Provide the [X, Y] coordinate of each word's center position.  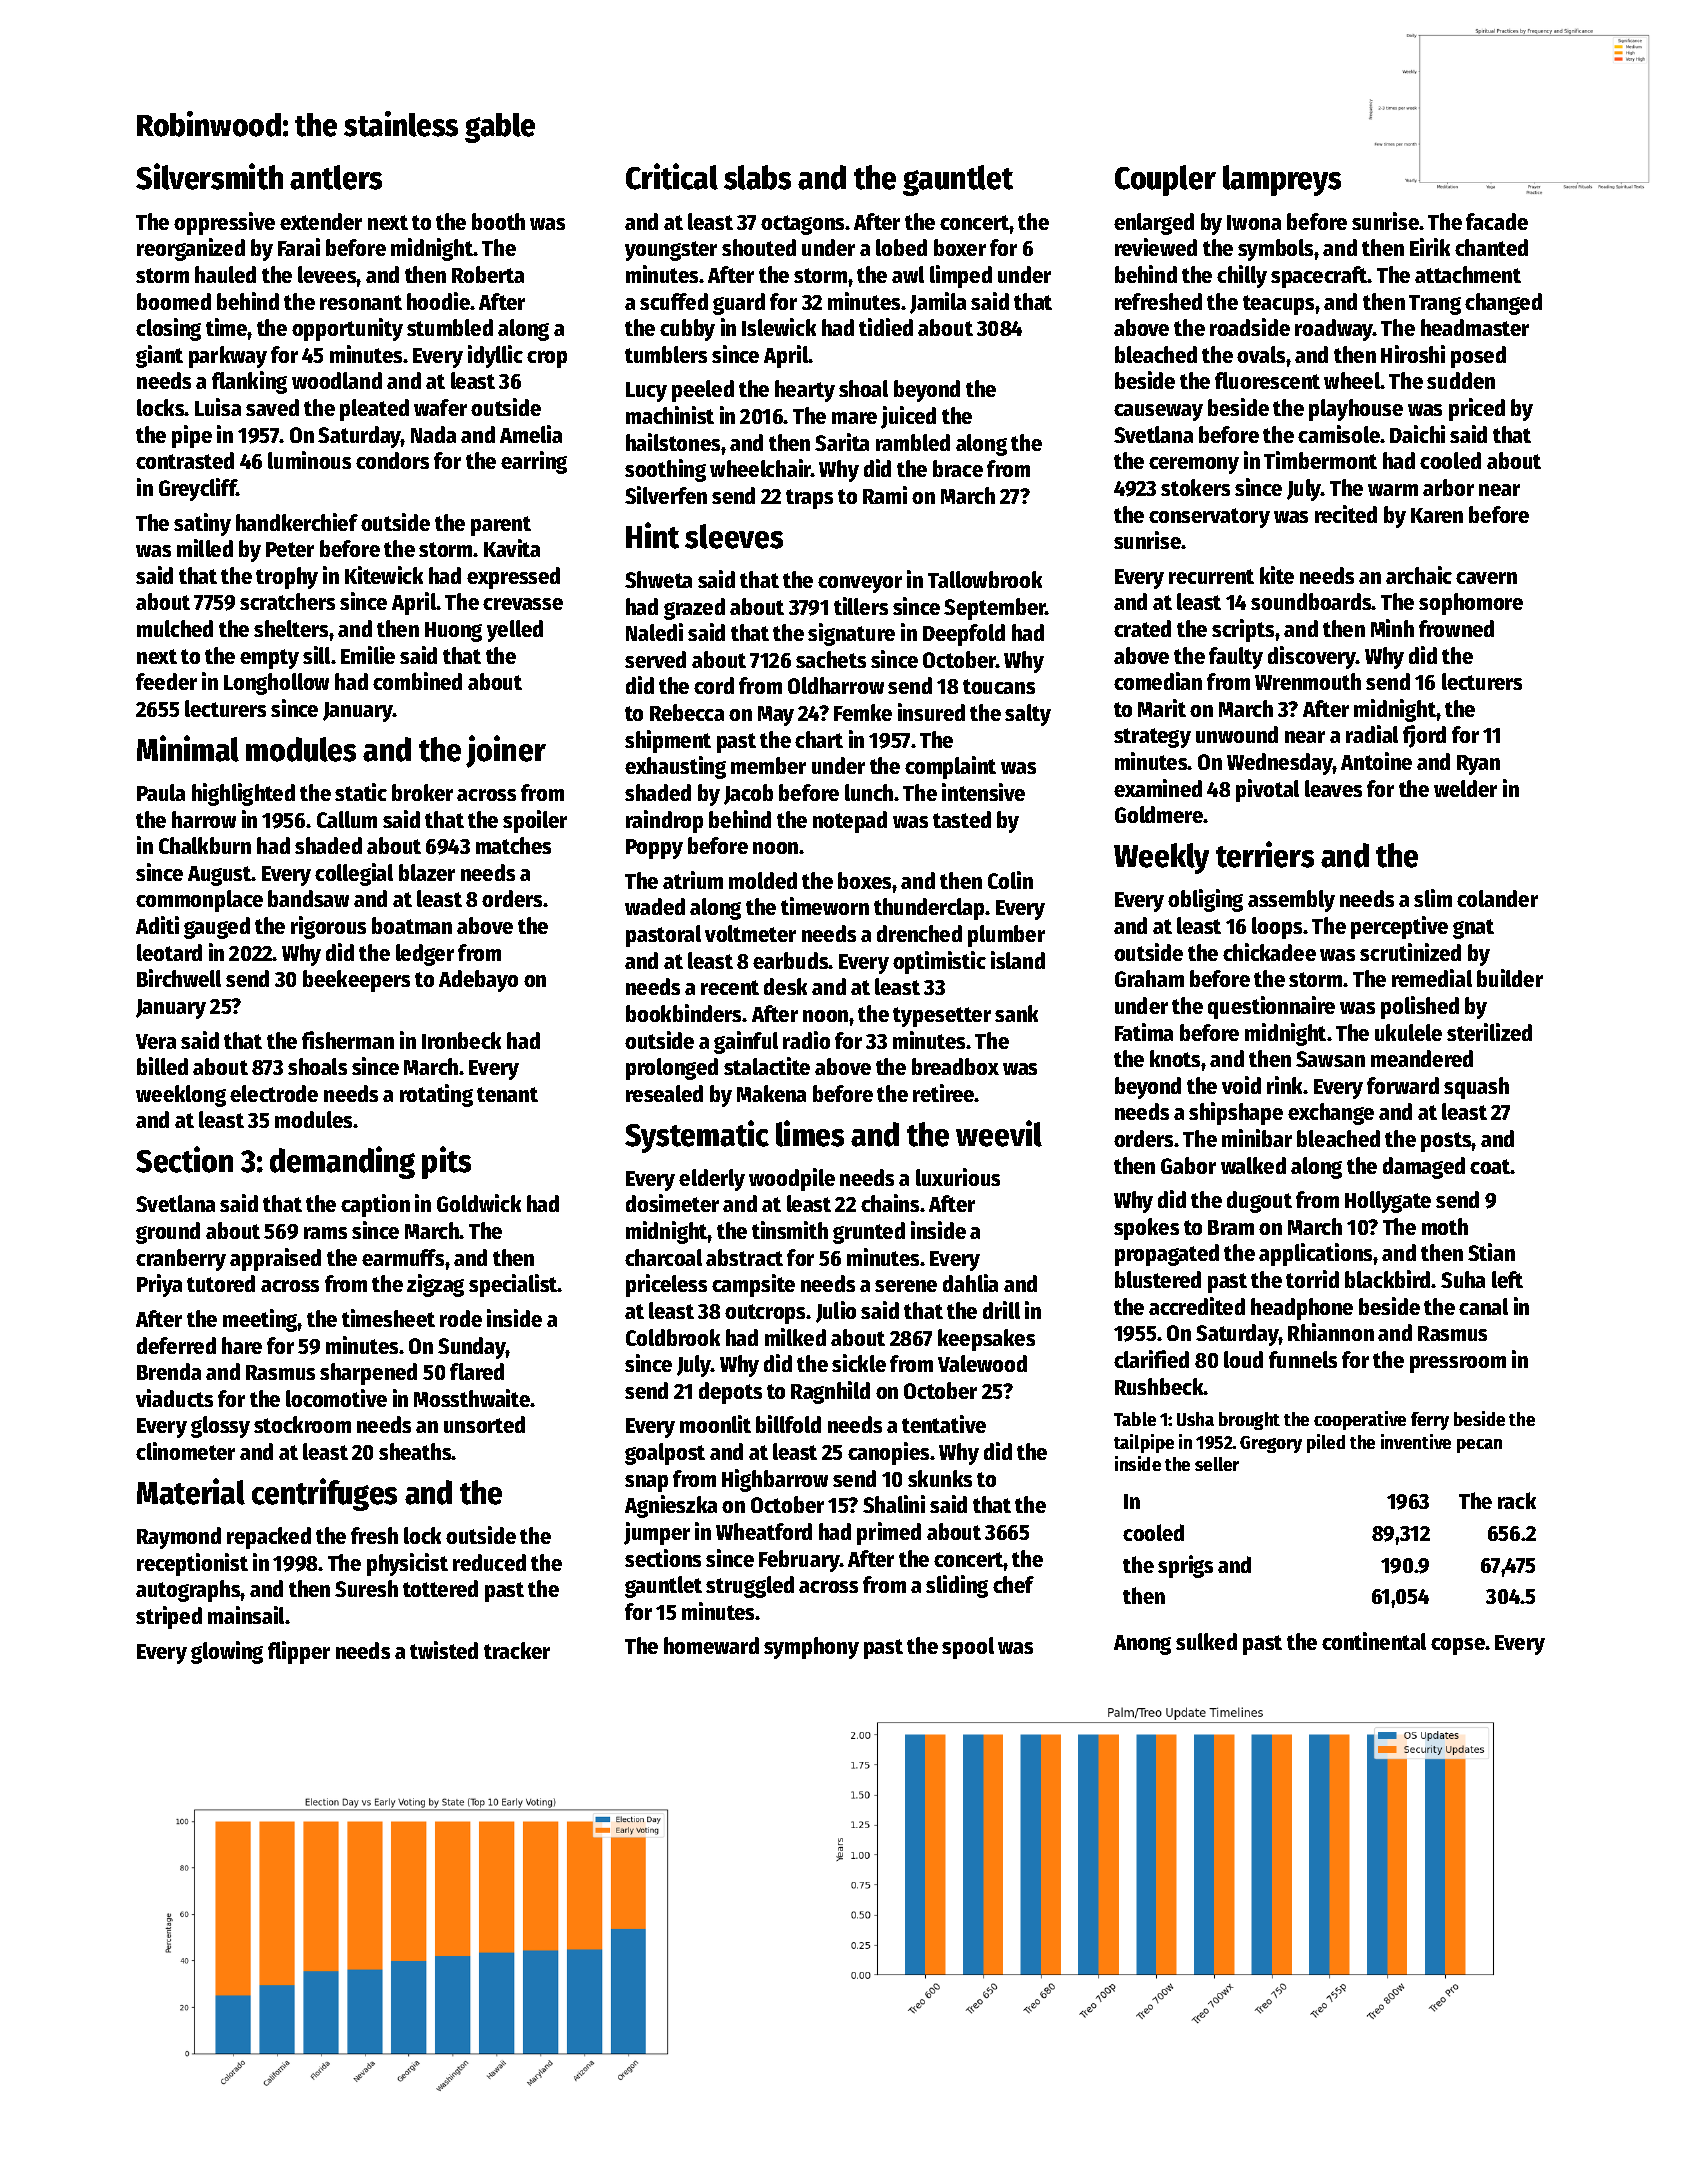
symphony [811, 1648]
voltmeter [750, 933]
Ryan [1478, 765]
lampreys [1282, 180]
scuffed [674, 301]
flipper [299, 1652]
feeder [166, 681]
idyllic [495, 356]
